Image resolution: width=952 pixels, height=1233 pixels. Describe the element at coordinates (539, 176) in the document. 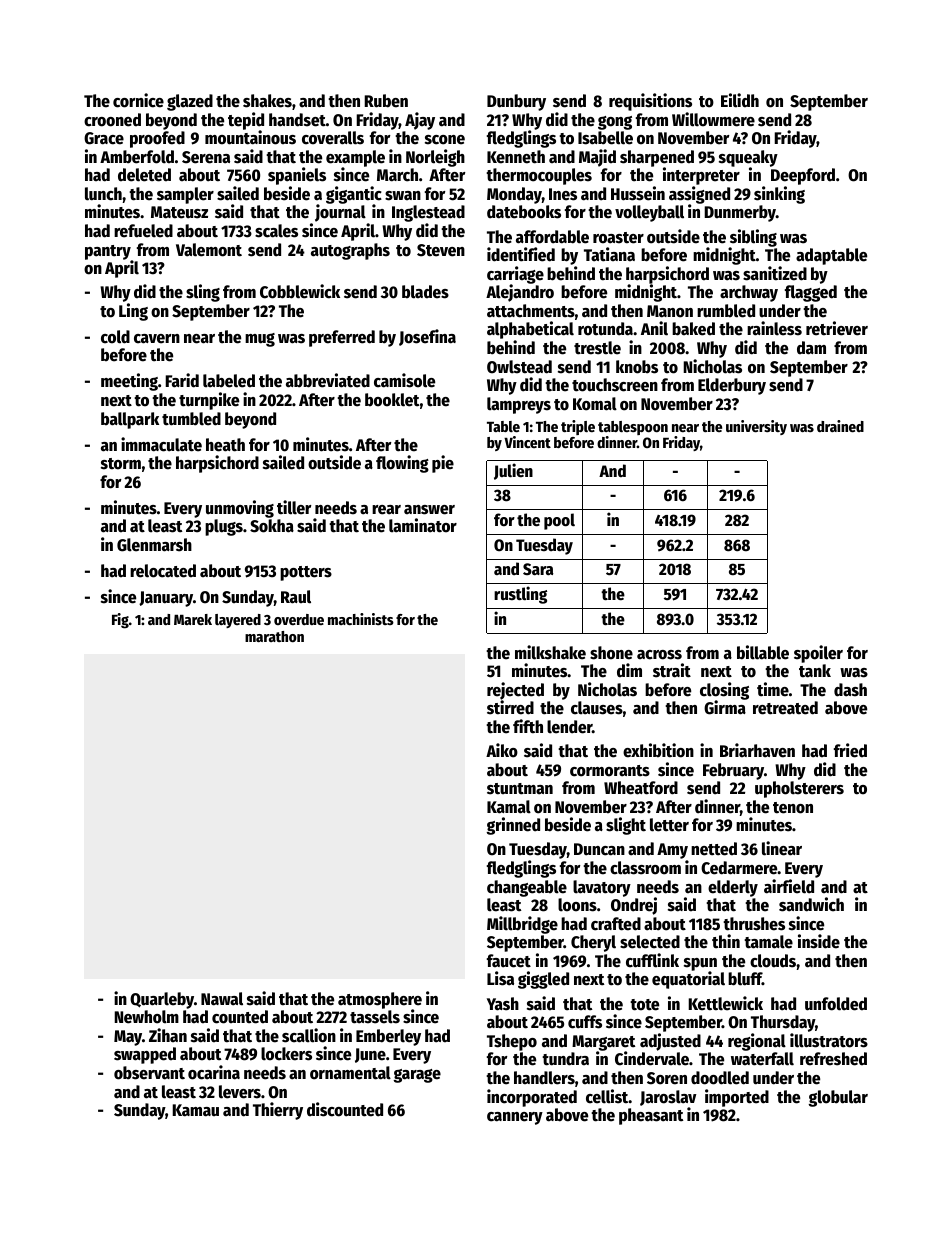

I see `thermocouples` at that location.
